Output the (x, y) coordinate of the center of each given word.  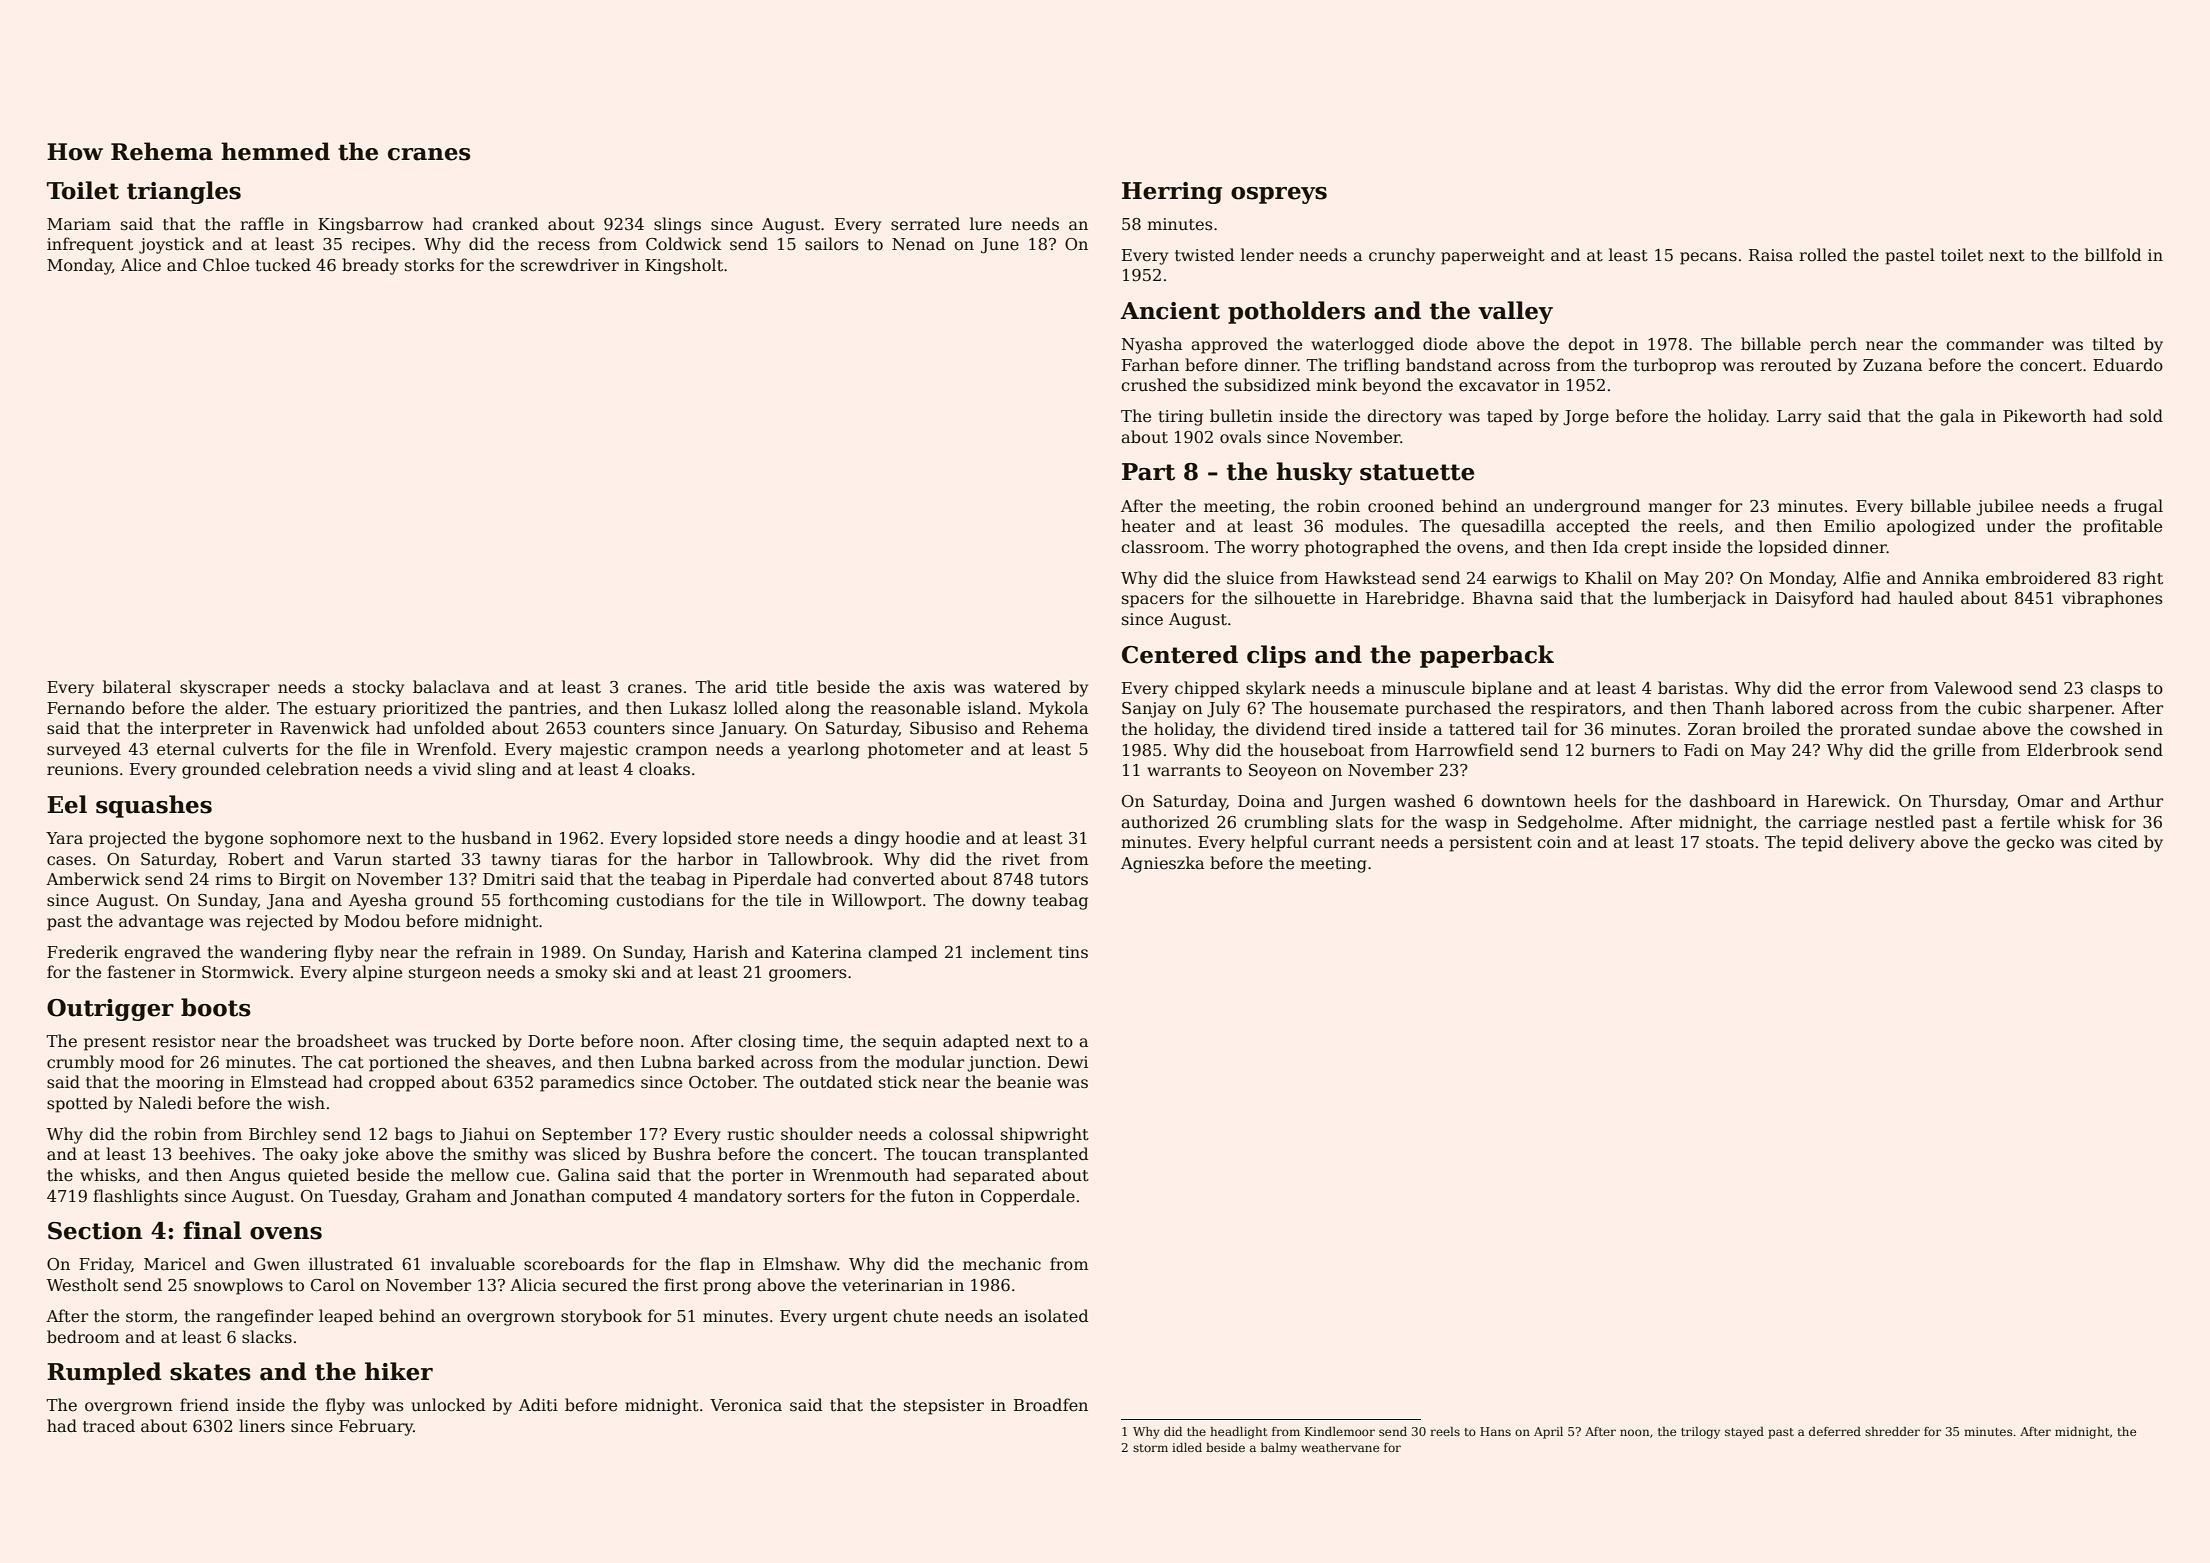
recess (564, 246)
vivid (452, 768)
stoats (1730, 843)
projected (128, 839)
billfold (2113, 254)
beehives (214, 1154)
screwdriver (570, 265)
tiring (1181, 418)
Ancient (1170, 311)
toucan (949, 1155)
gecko (2030, 843)
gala (1957, 417)
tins (1073, 952)
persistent (1490, 844)
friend (204, 1405)
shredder (1892, 1431)
